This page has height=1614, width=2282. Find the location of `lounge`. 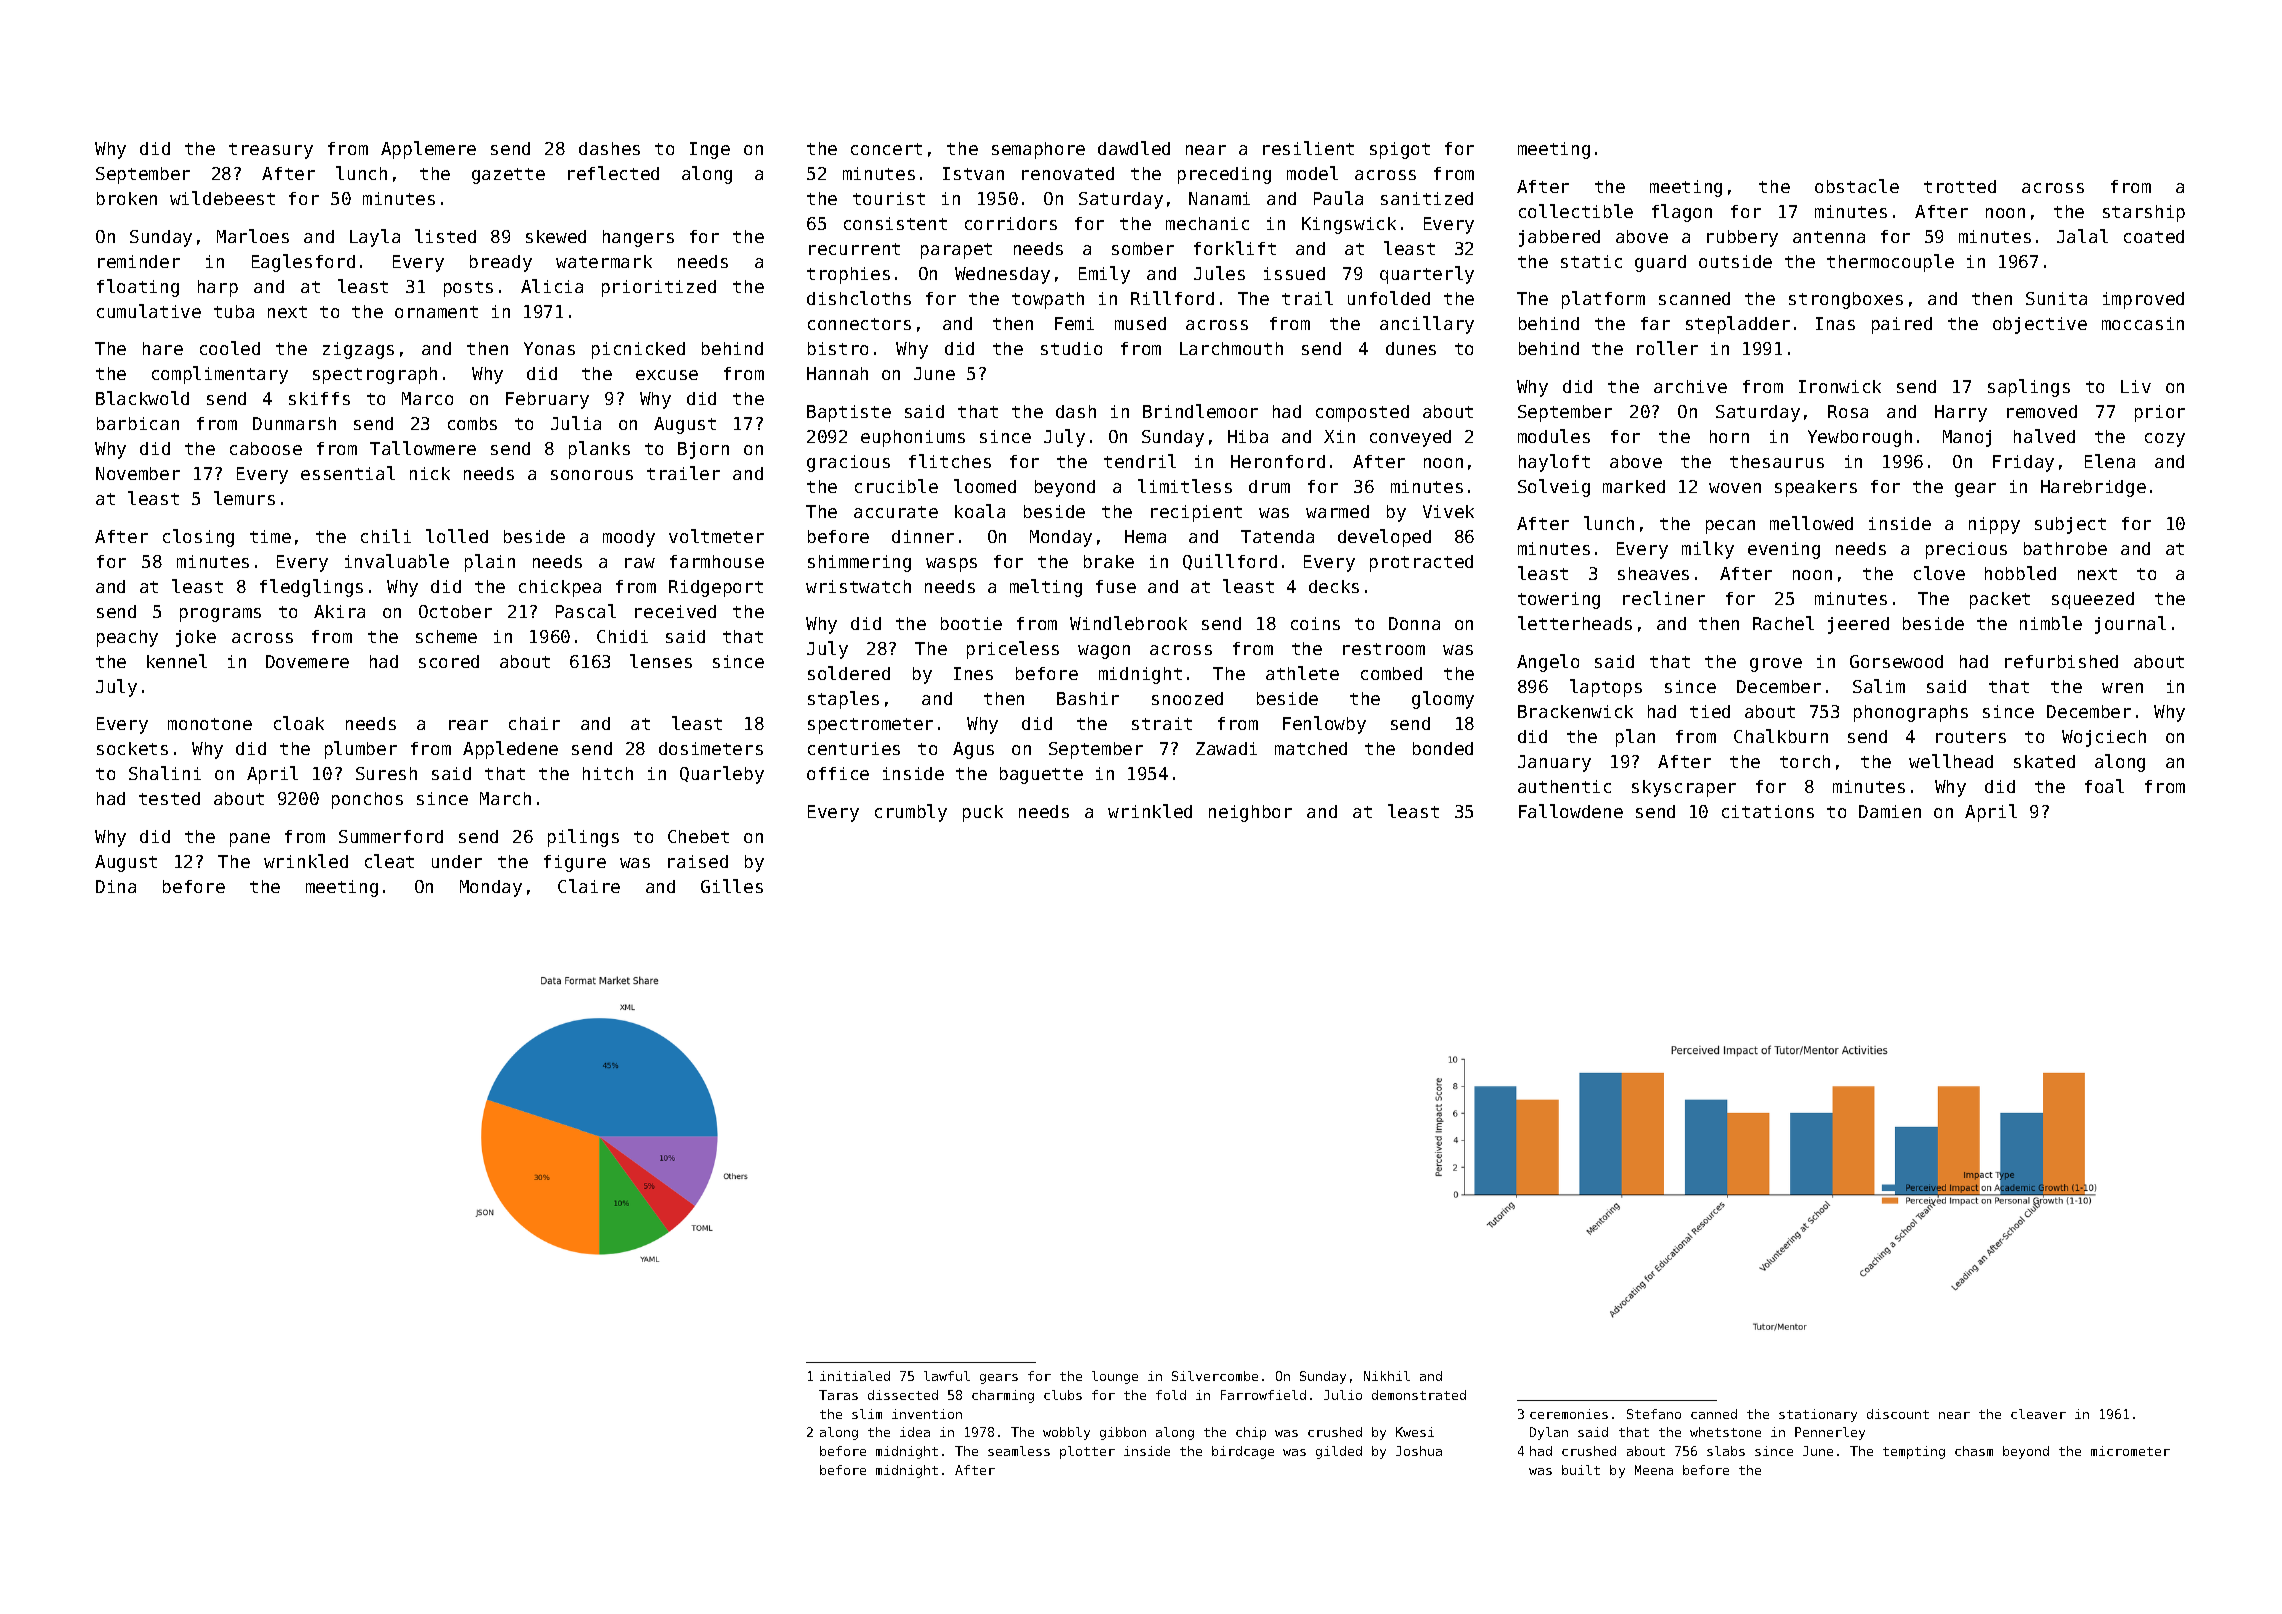

lounge is located at coordinates (1115, 1377).
